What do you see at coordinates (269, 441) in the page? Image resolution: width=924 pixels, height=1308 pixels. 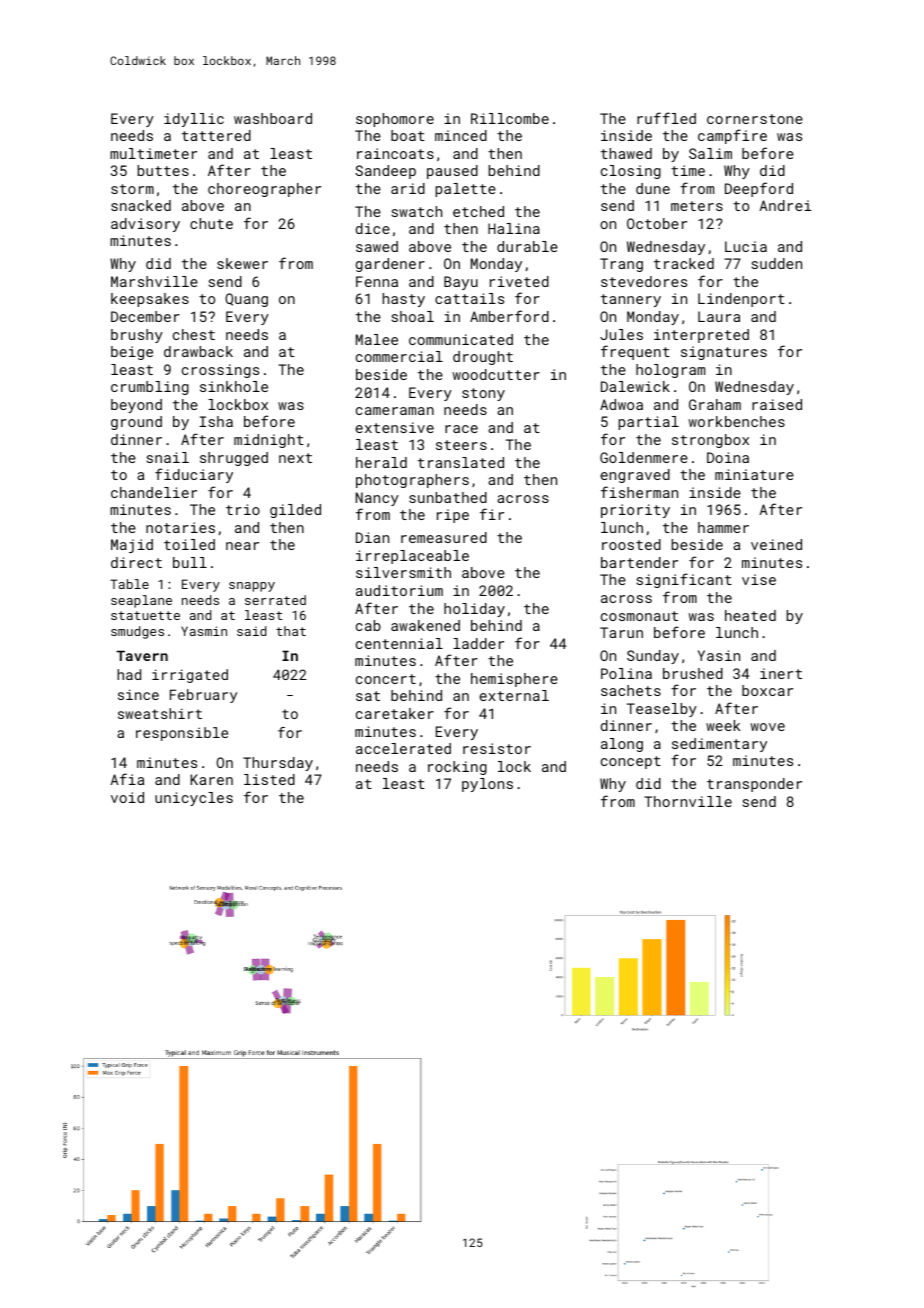 I see `midnight` at bounding box center [269, 441].
